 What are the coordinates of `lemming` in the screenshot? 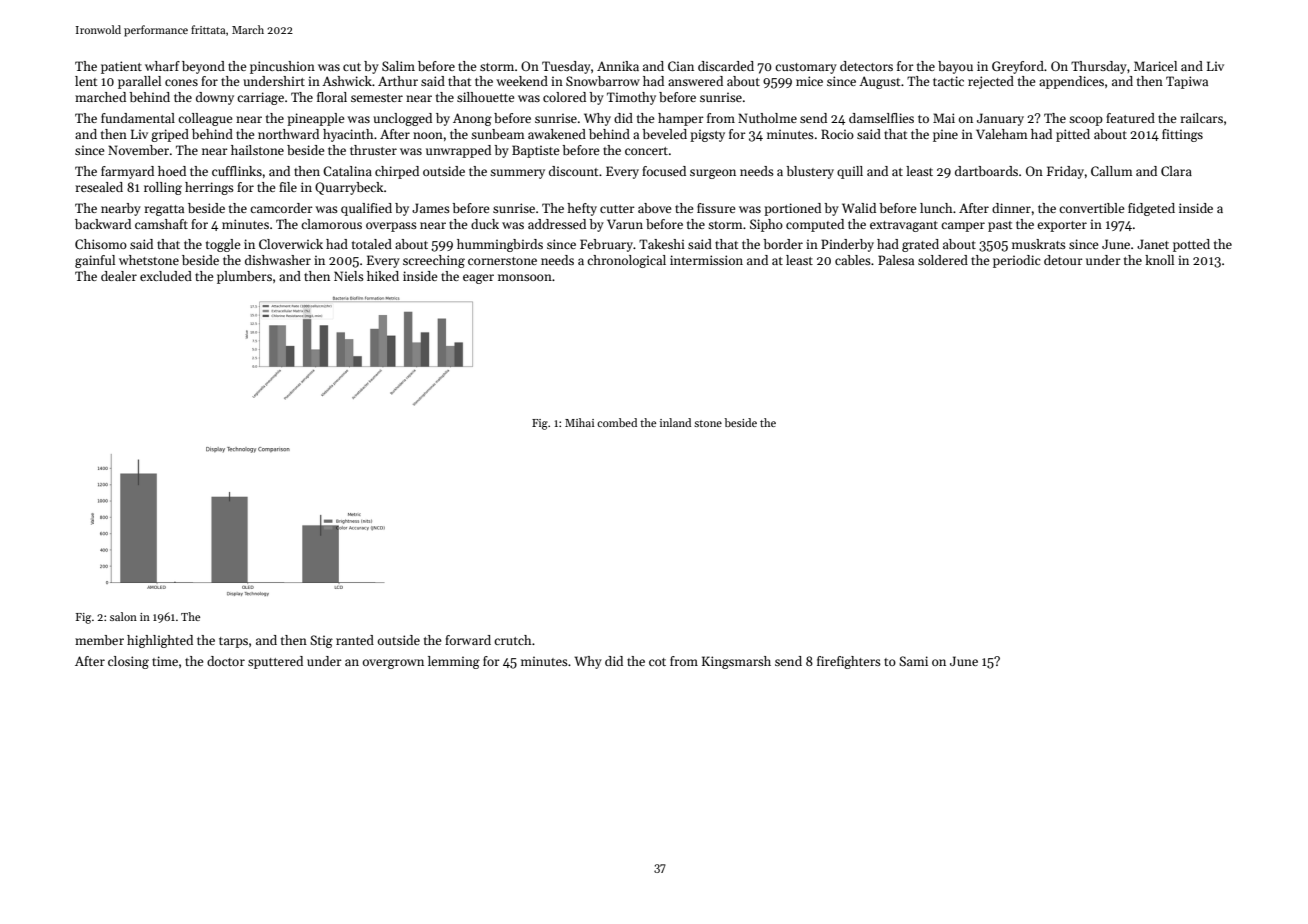 It's located at (454, 662).
